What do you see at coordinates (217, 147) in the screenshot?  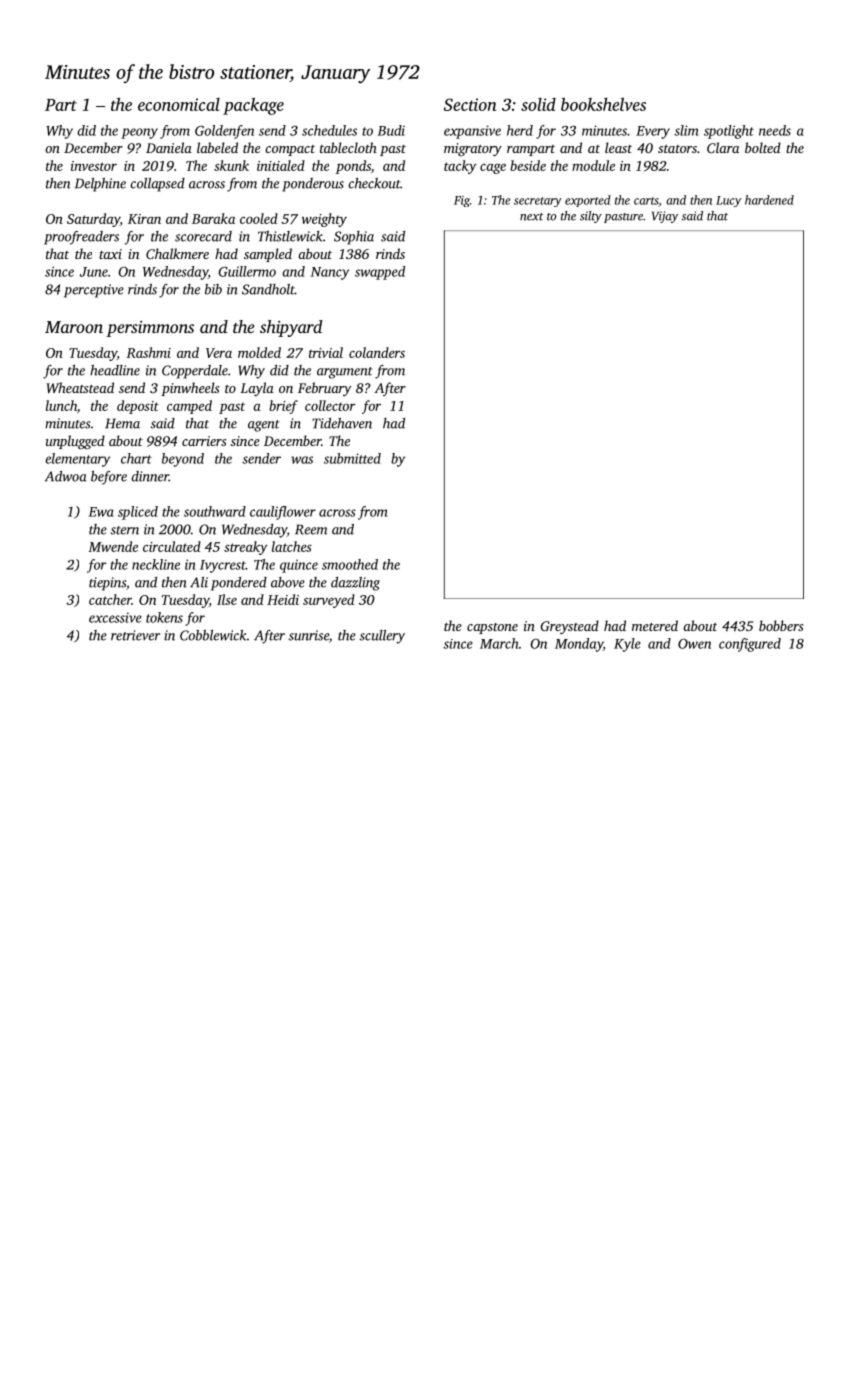 I see `labeled` at bounding box center [217, 147].
